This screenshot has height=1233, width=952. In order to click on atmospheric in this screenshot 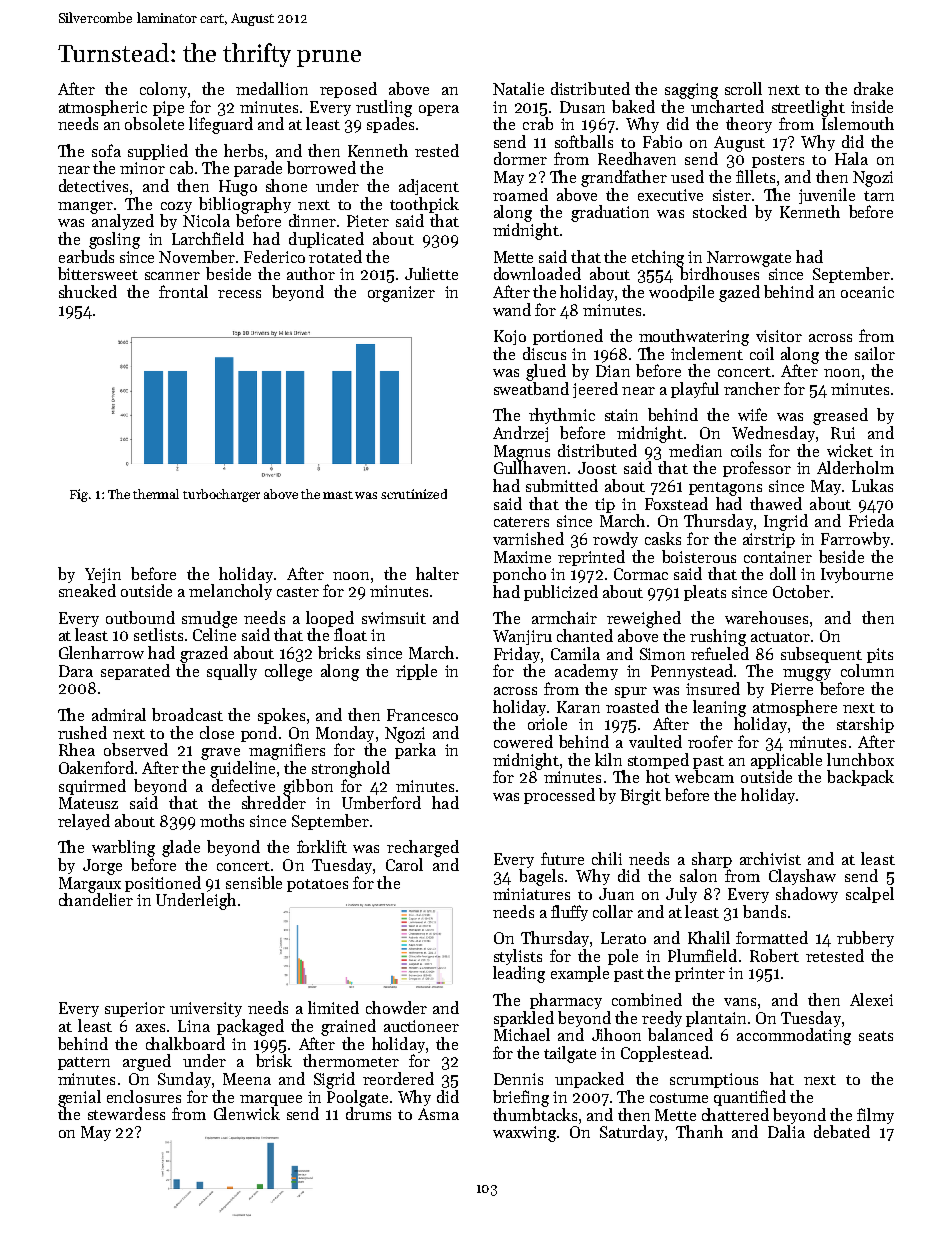, I will do `click(103, 108)`.
